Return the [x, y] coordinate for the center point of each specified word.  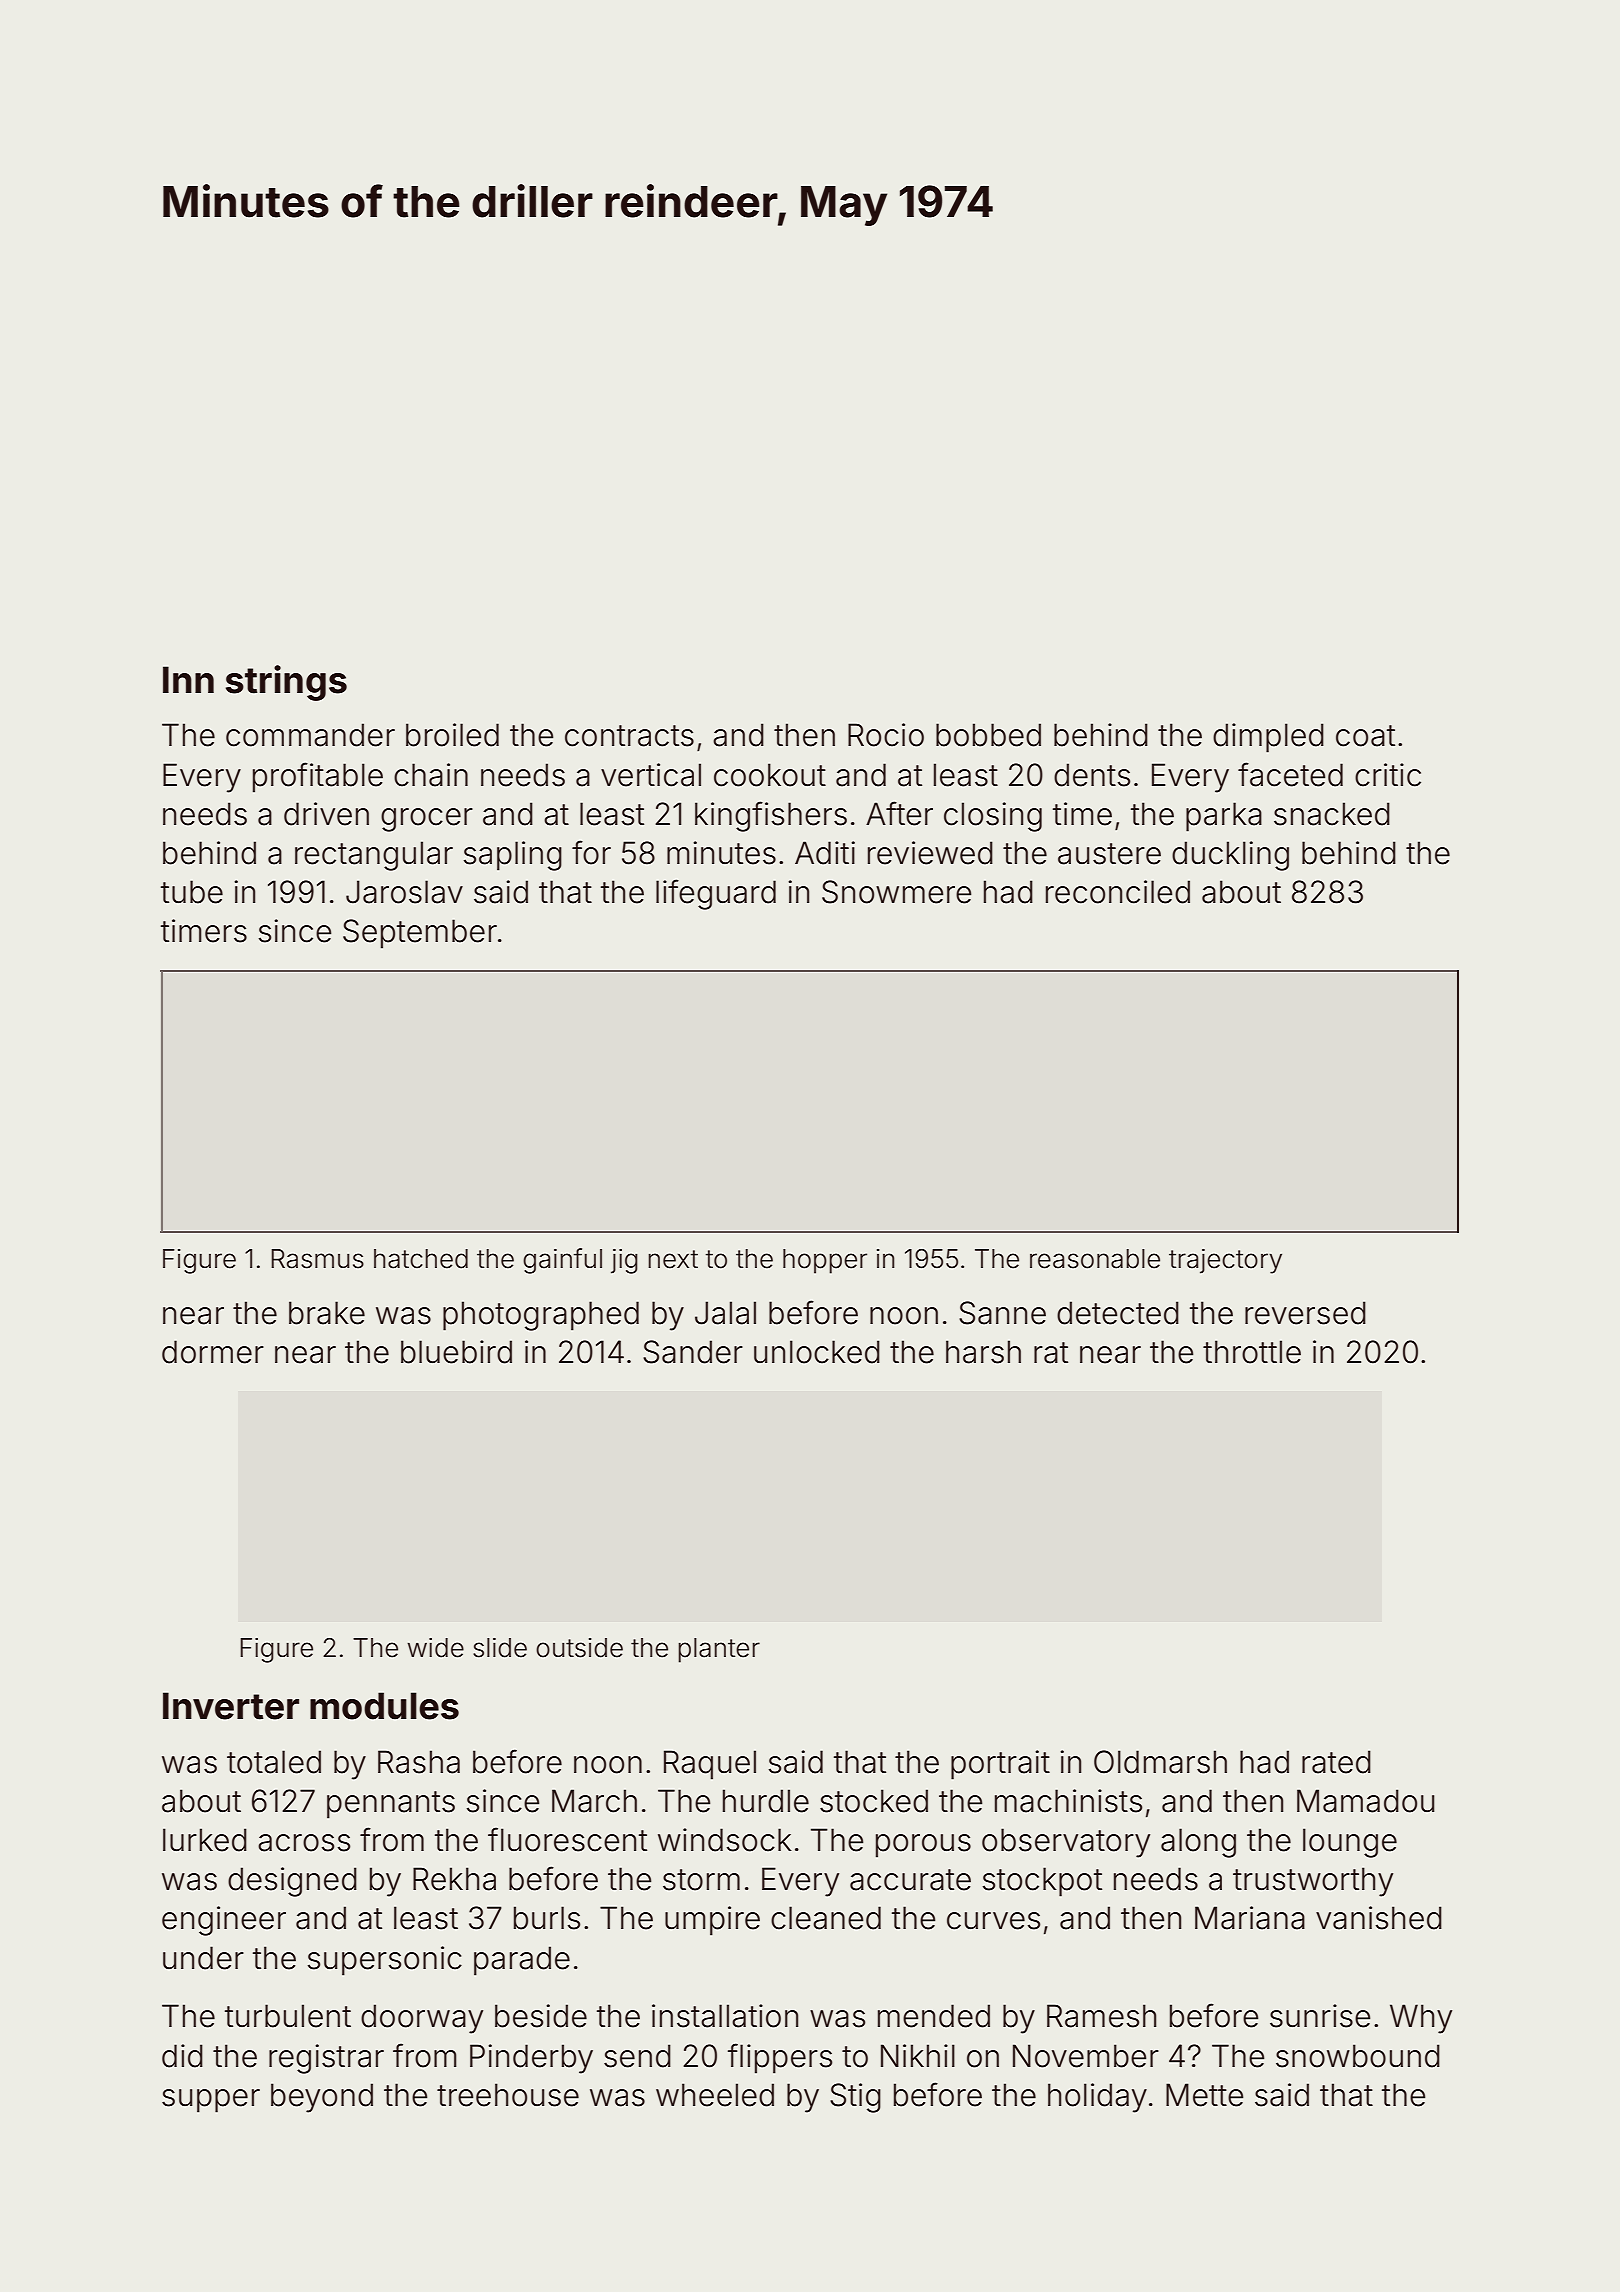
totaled [274, 1762]
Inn [188, 679]
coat [1365, 736]
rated [1336, 1762]
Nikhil [918, 2055]
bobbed [988, 735]
